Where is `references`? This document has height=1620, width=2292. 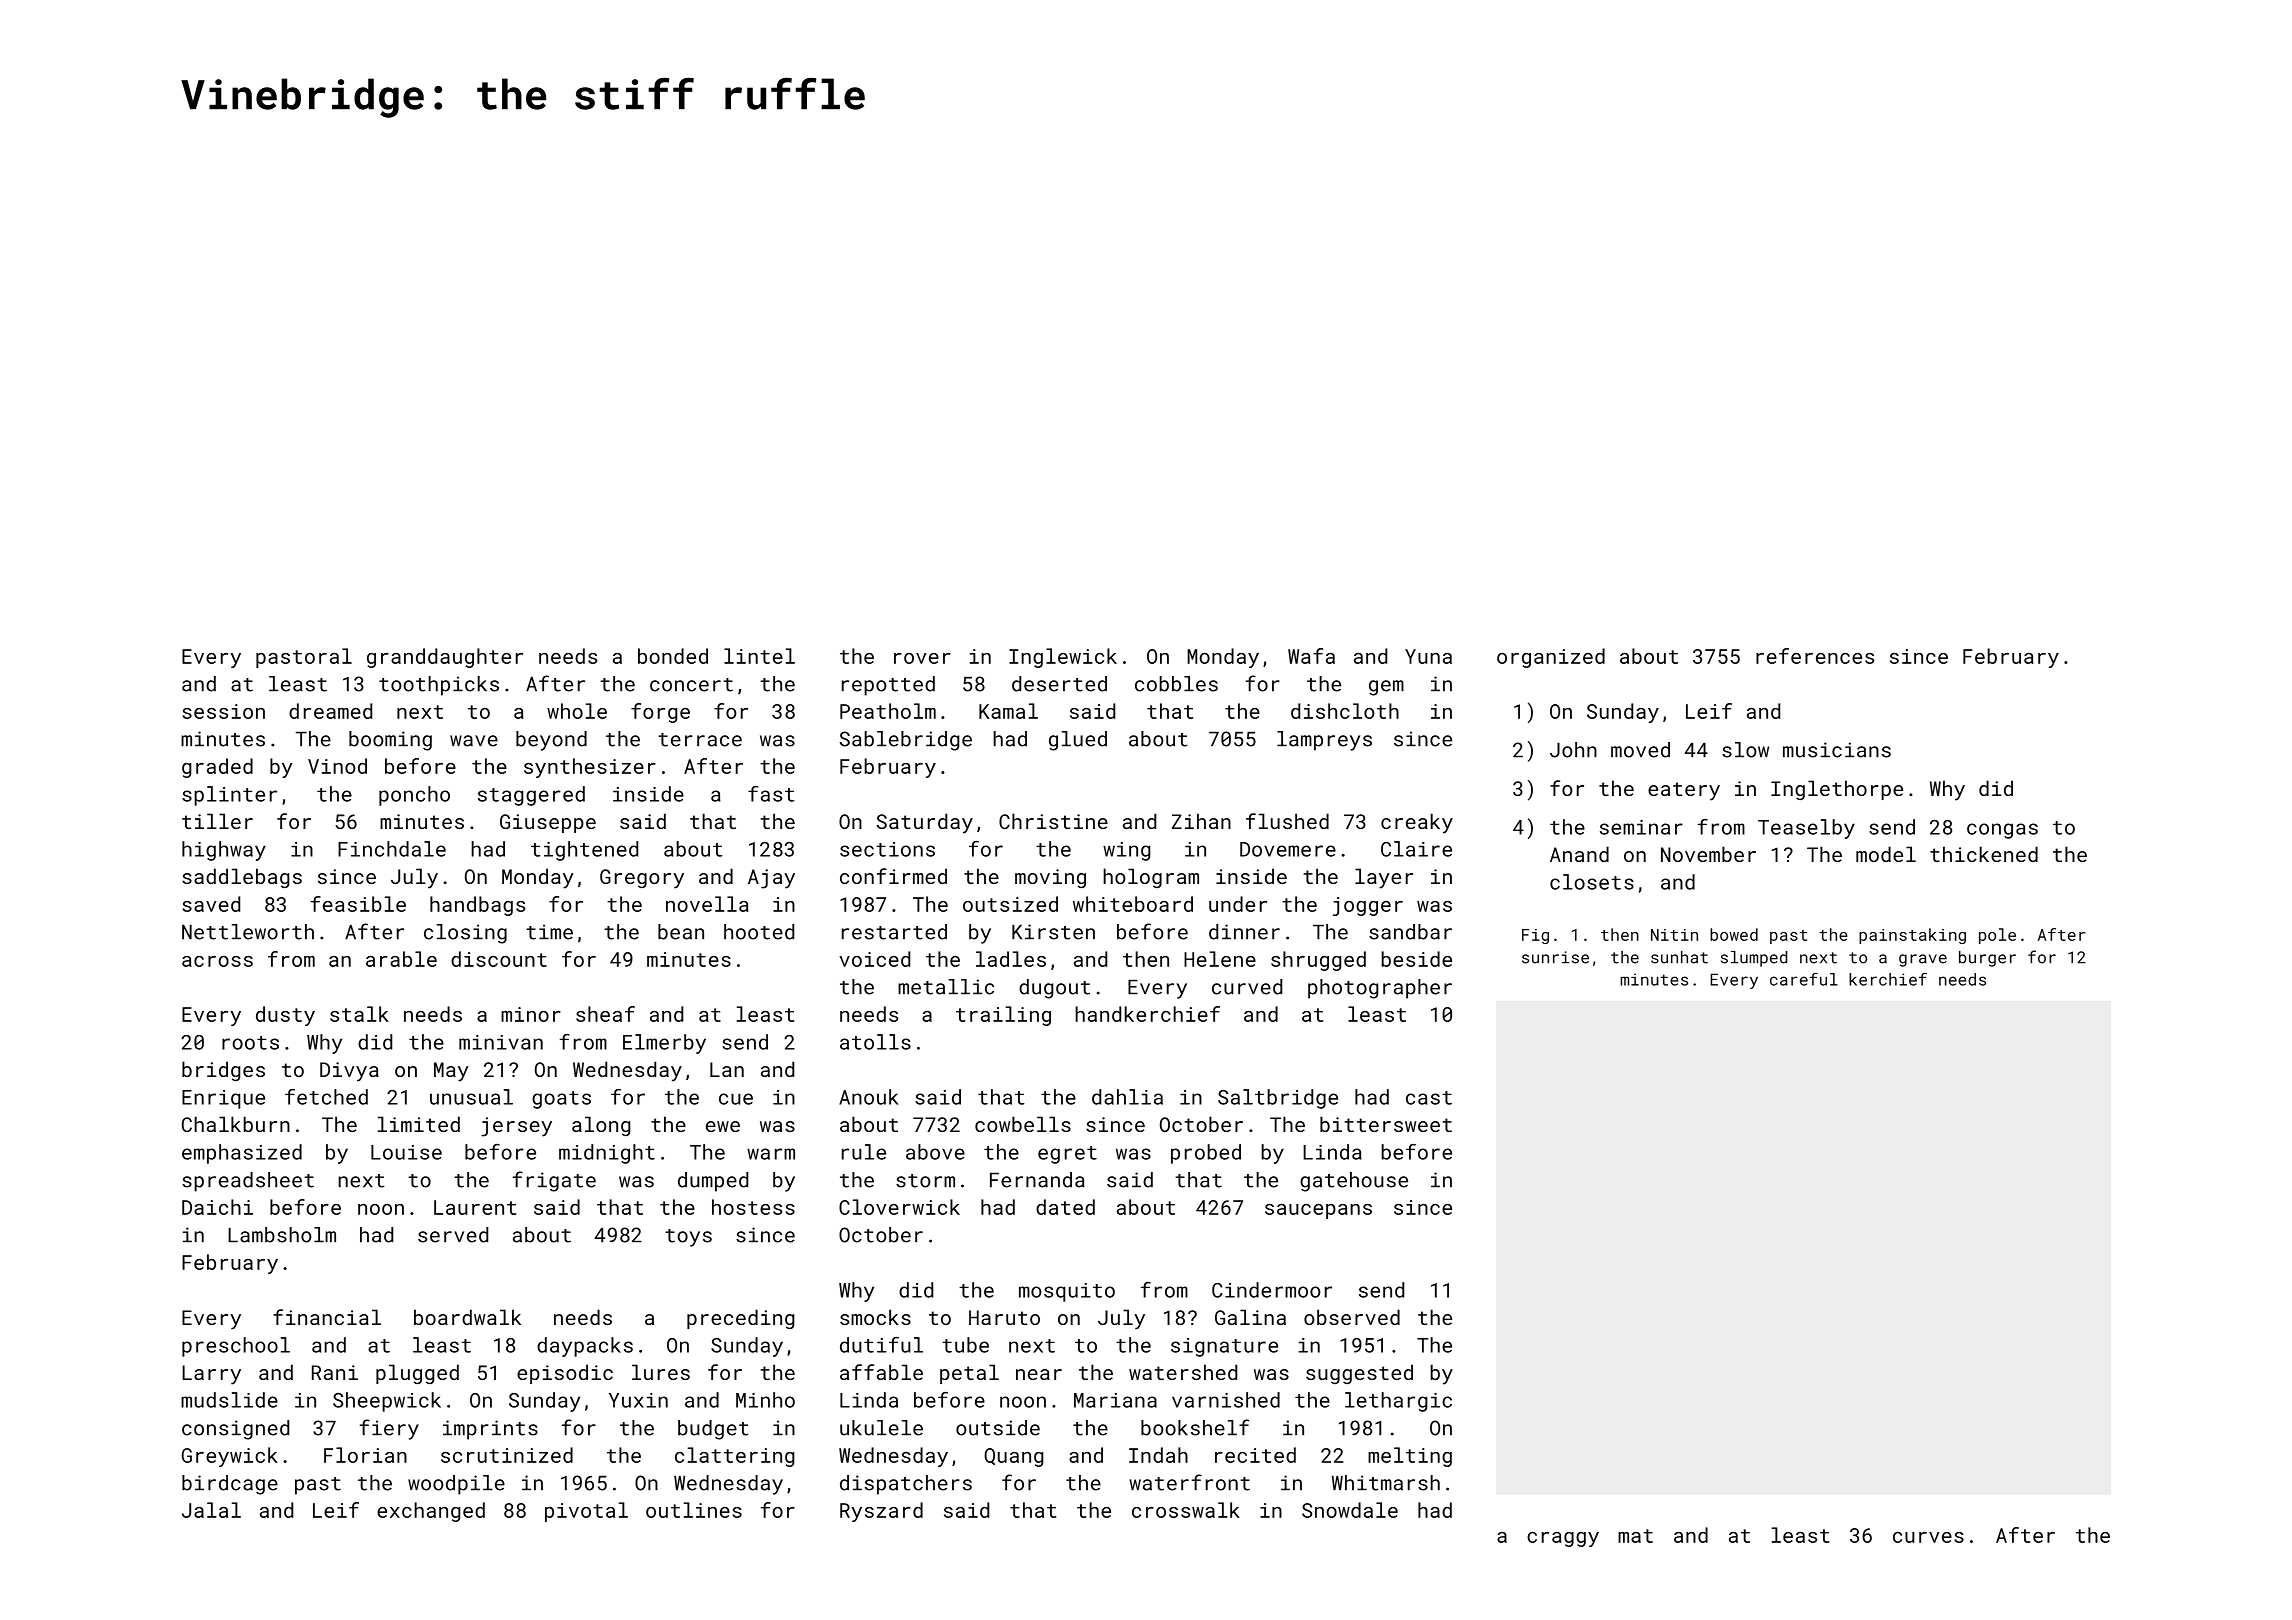 references is located at coordinates (1815, 656).
